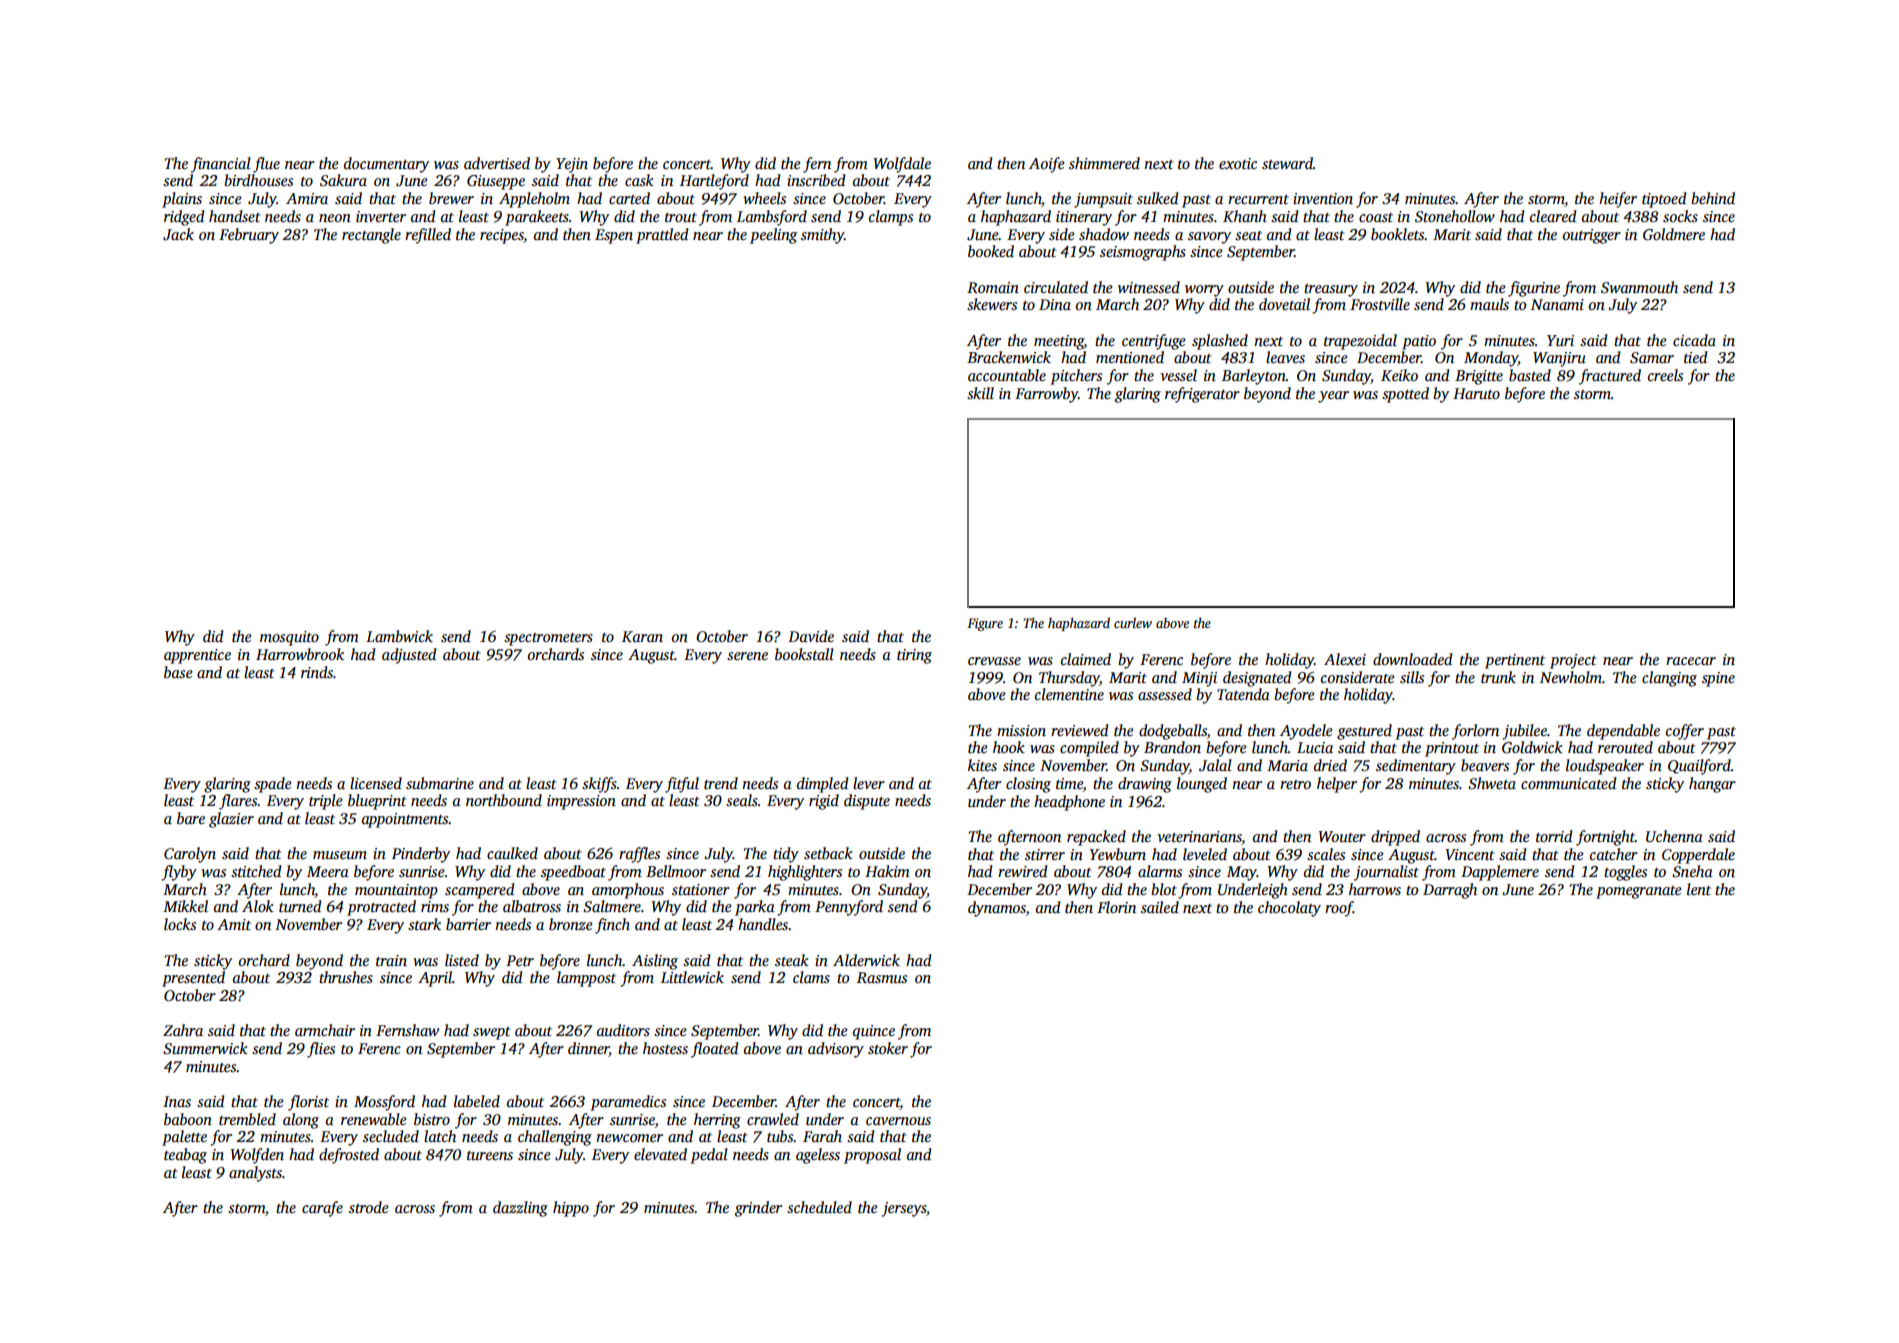 The height and width of the screenshot is (1343, 1899). Describe the element at coordinates (985, 624) in the screenshot. I see `Figure` at that location.
